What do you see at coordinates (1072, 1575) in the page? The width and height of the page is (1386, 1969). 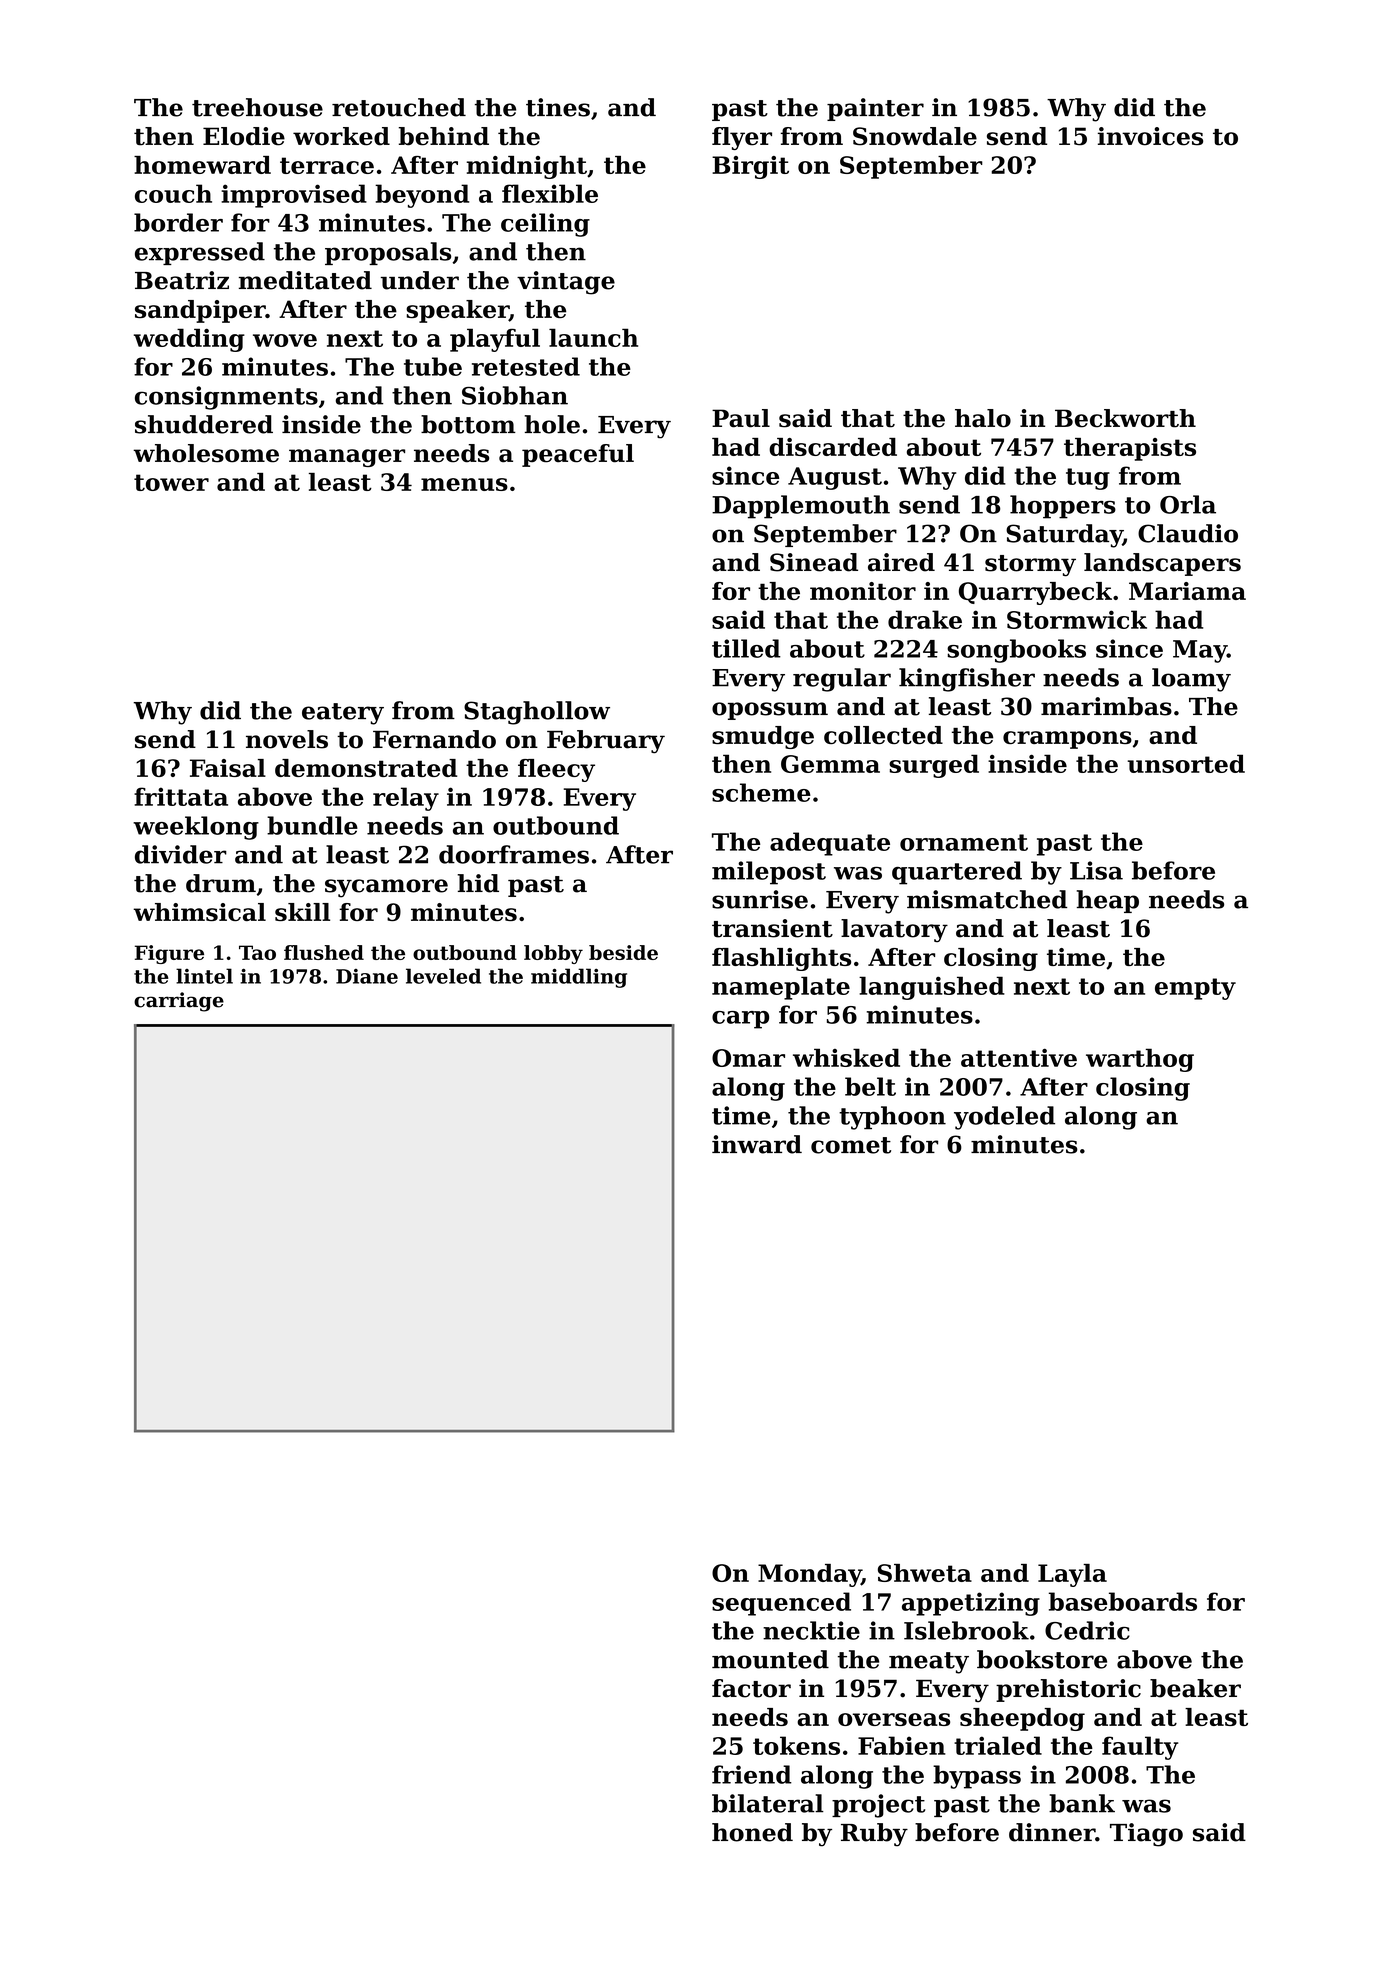 I see `Layla` at bounding box center [1072, 1575].
